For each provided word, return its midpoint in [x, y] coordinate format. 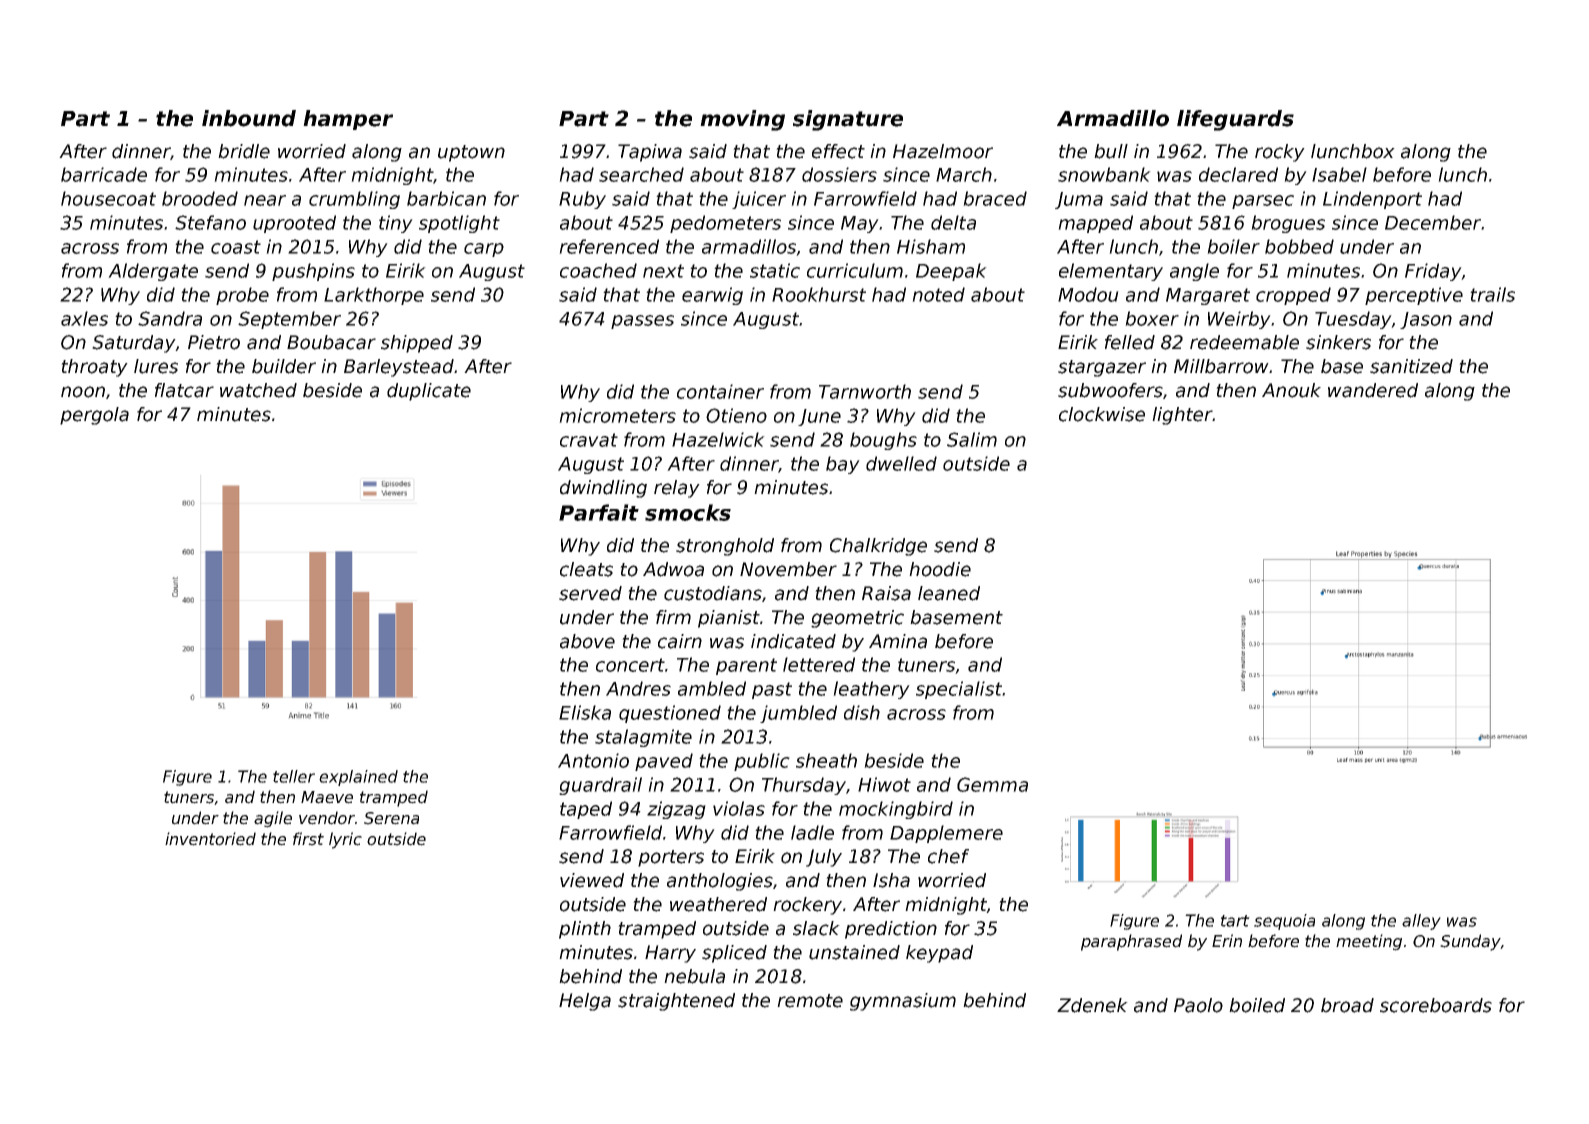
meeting [1369, 942]
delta [953, 222]
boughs [883, 441]
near [265, 200]
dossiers [839, 174]
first [308, 839]
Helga [585, 1002]
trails [1492, 294]
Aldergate [153, 272]
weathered [718, 904]
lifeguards [1235, 120]
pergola [94, 416]
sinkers [1338, 342]
